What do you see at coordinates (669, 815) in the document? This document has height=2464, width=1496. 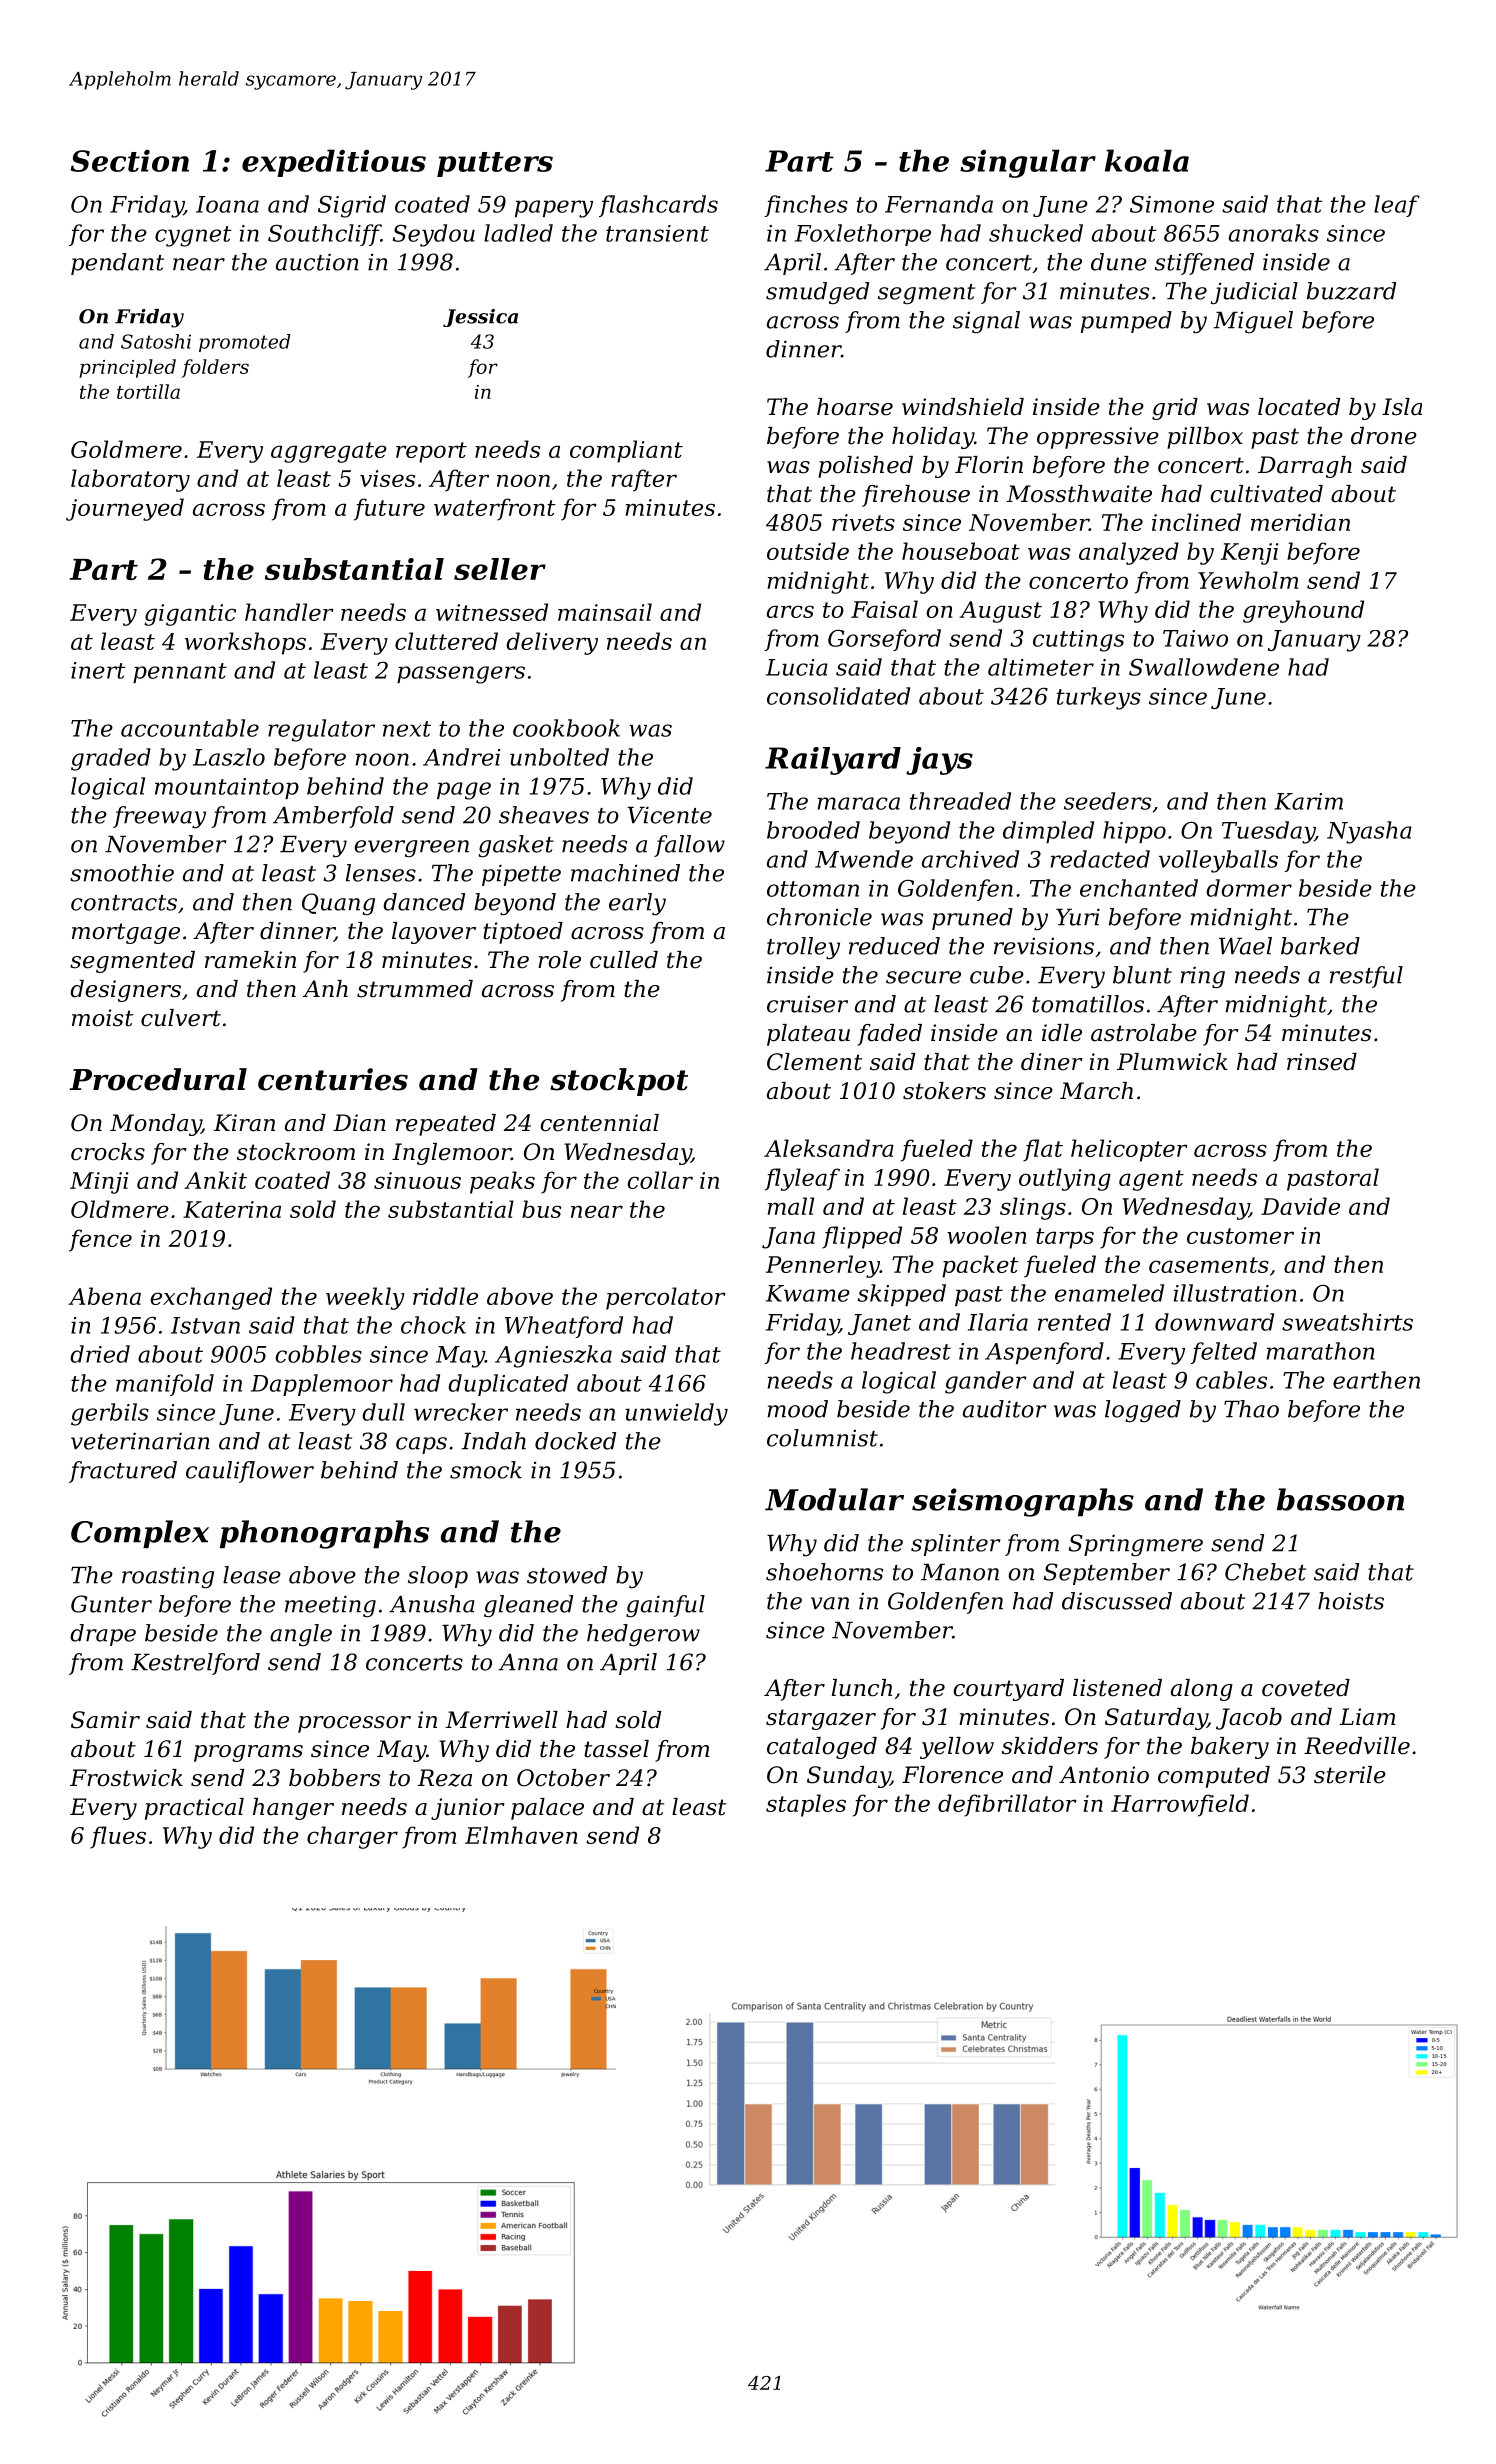 I see `Vicente` at bounding box center [669, 815].
